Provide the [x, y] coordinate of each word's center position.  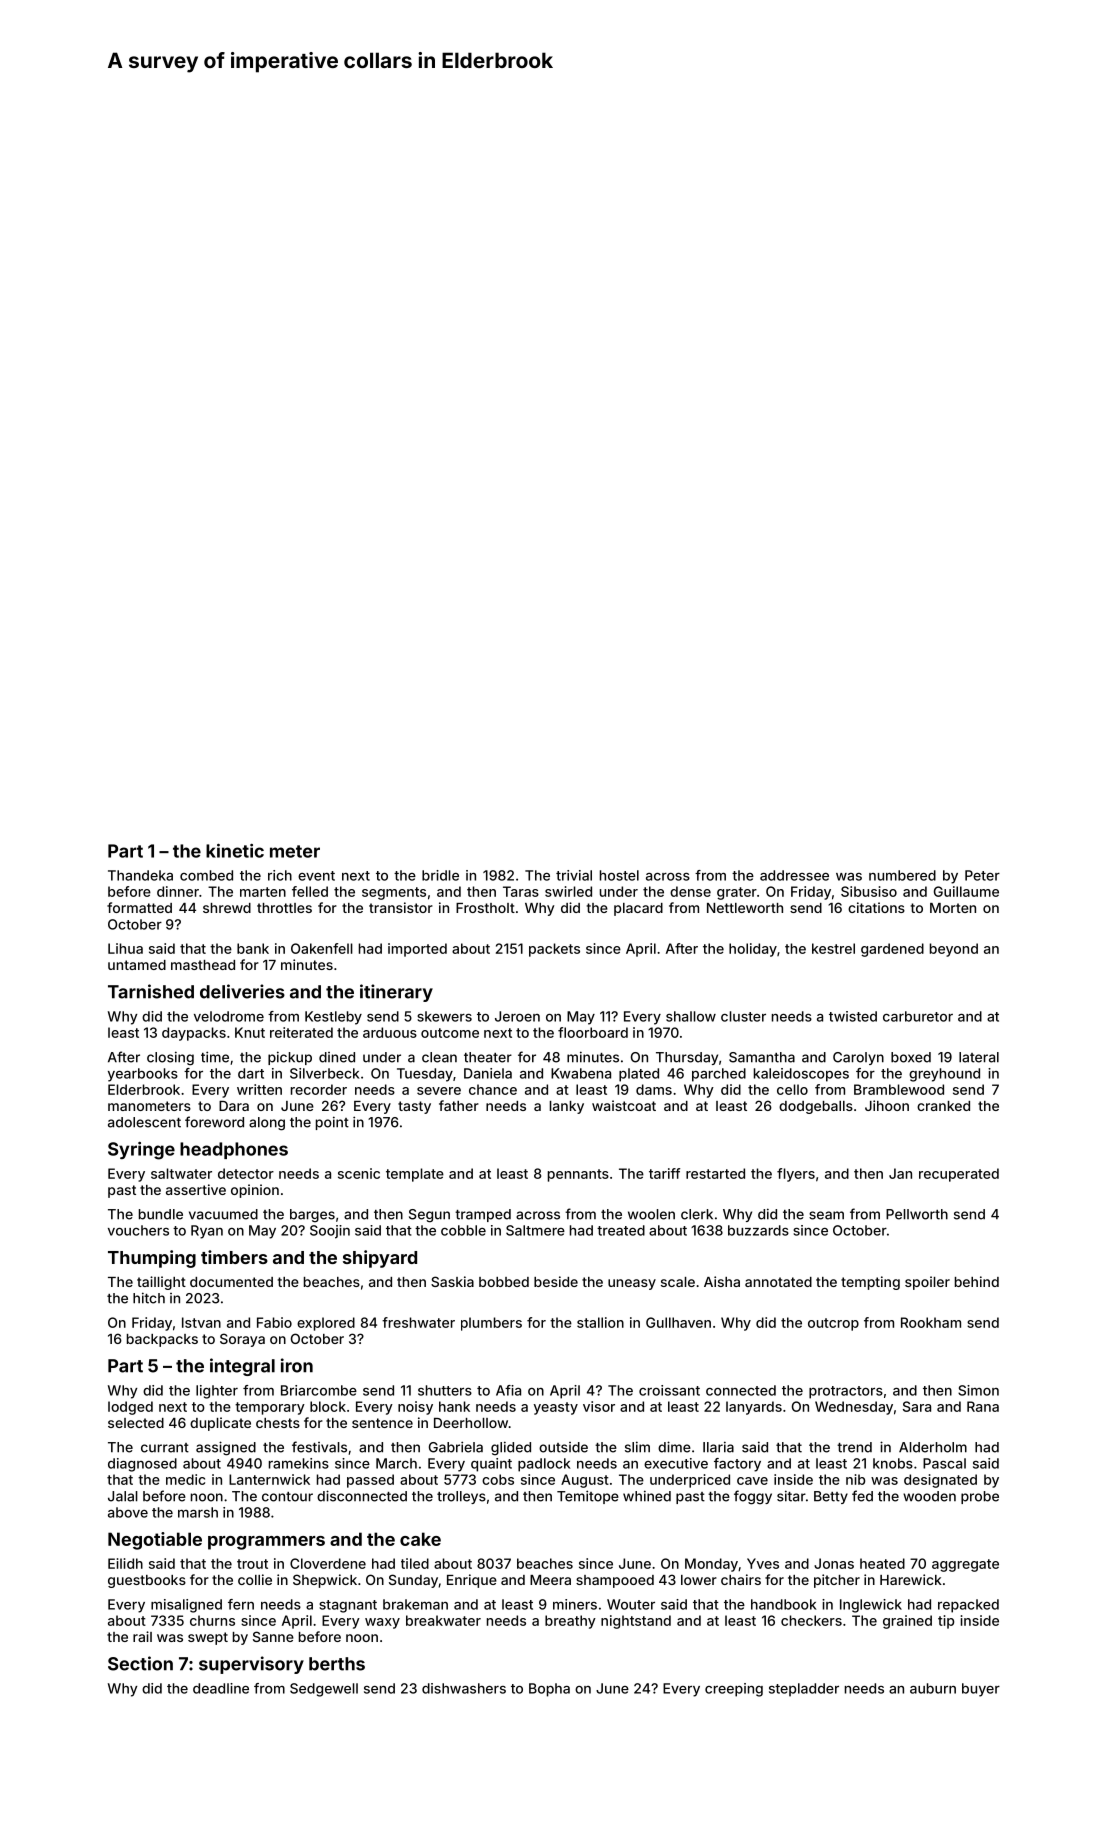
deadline [221, 1688]
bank [253, 948]
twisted [853, 1016]
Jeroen [517, 1016]
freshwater [418, 1322]
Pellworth [917, 1214]
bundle [161, 1214]
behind [977, 1281]
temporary [270, 1408]
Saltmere [535, 1230]
